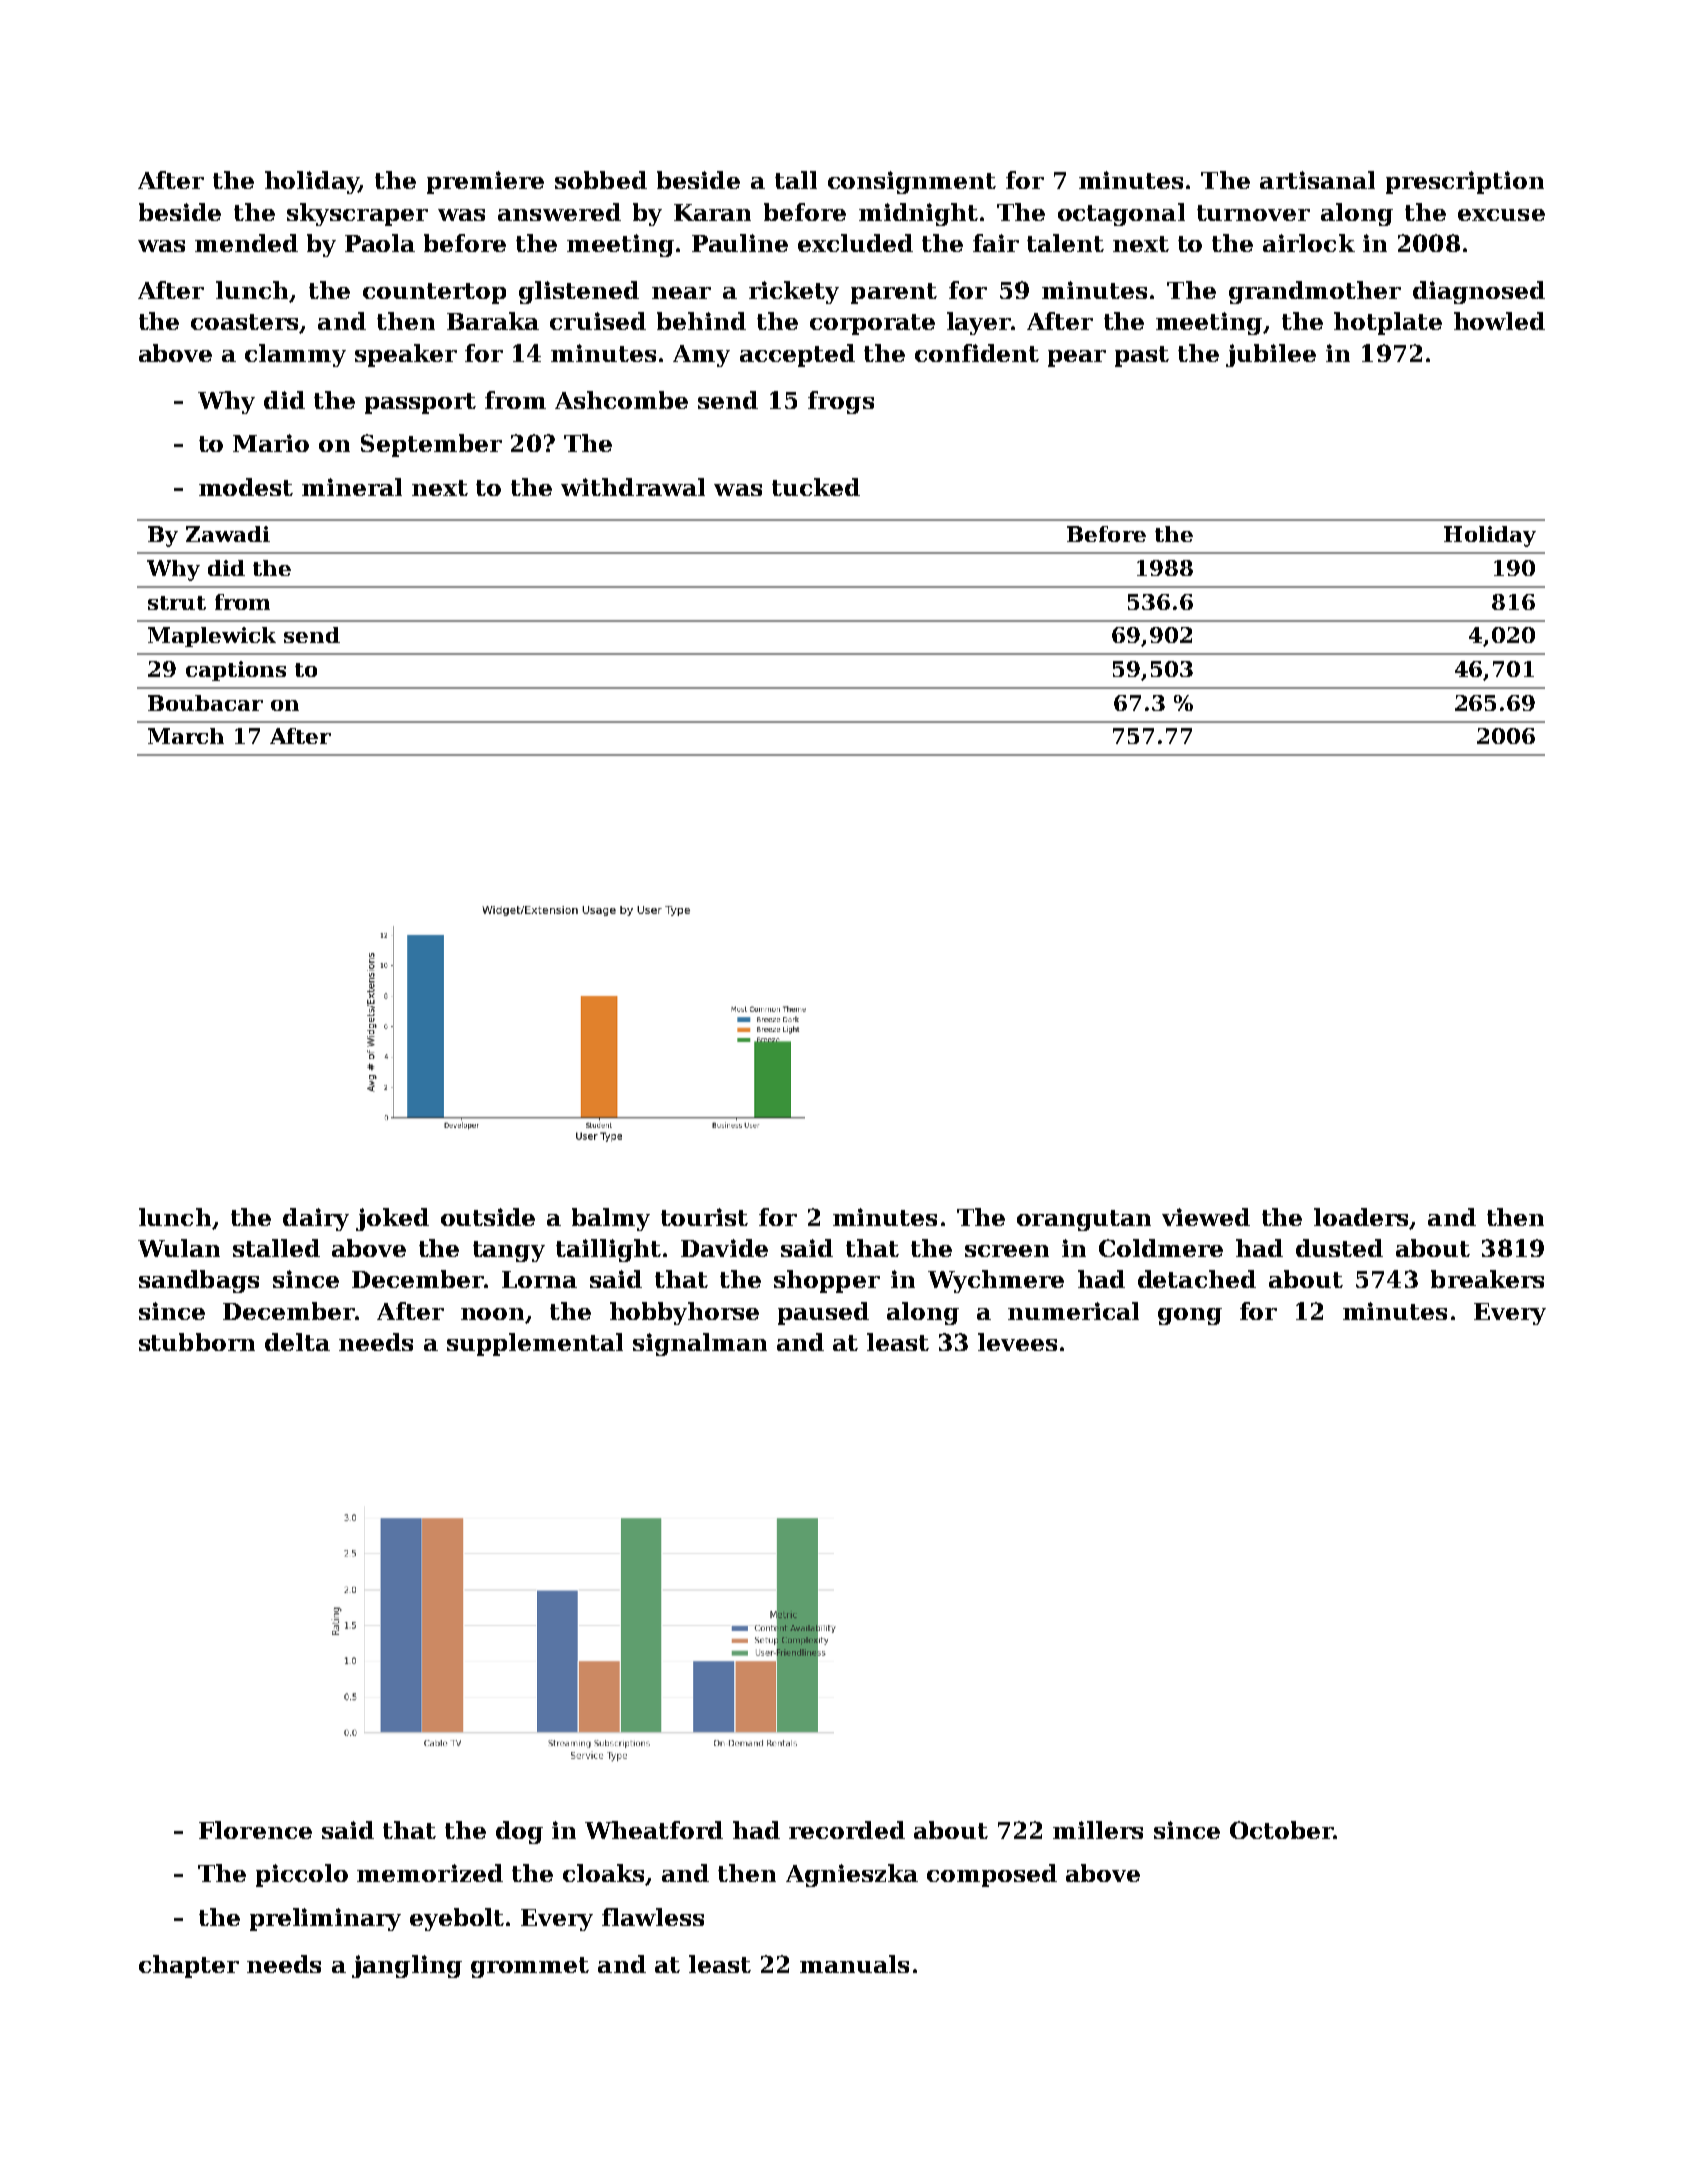 The height and width of the image is (2178, 1683). I want to click on loaders, so click(1361, 1217).
